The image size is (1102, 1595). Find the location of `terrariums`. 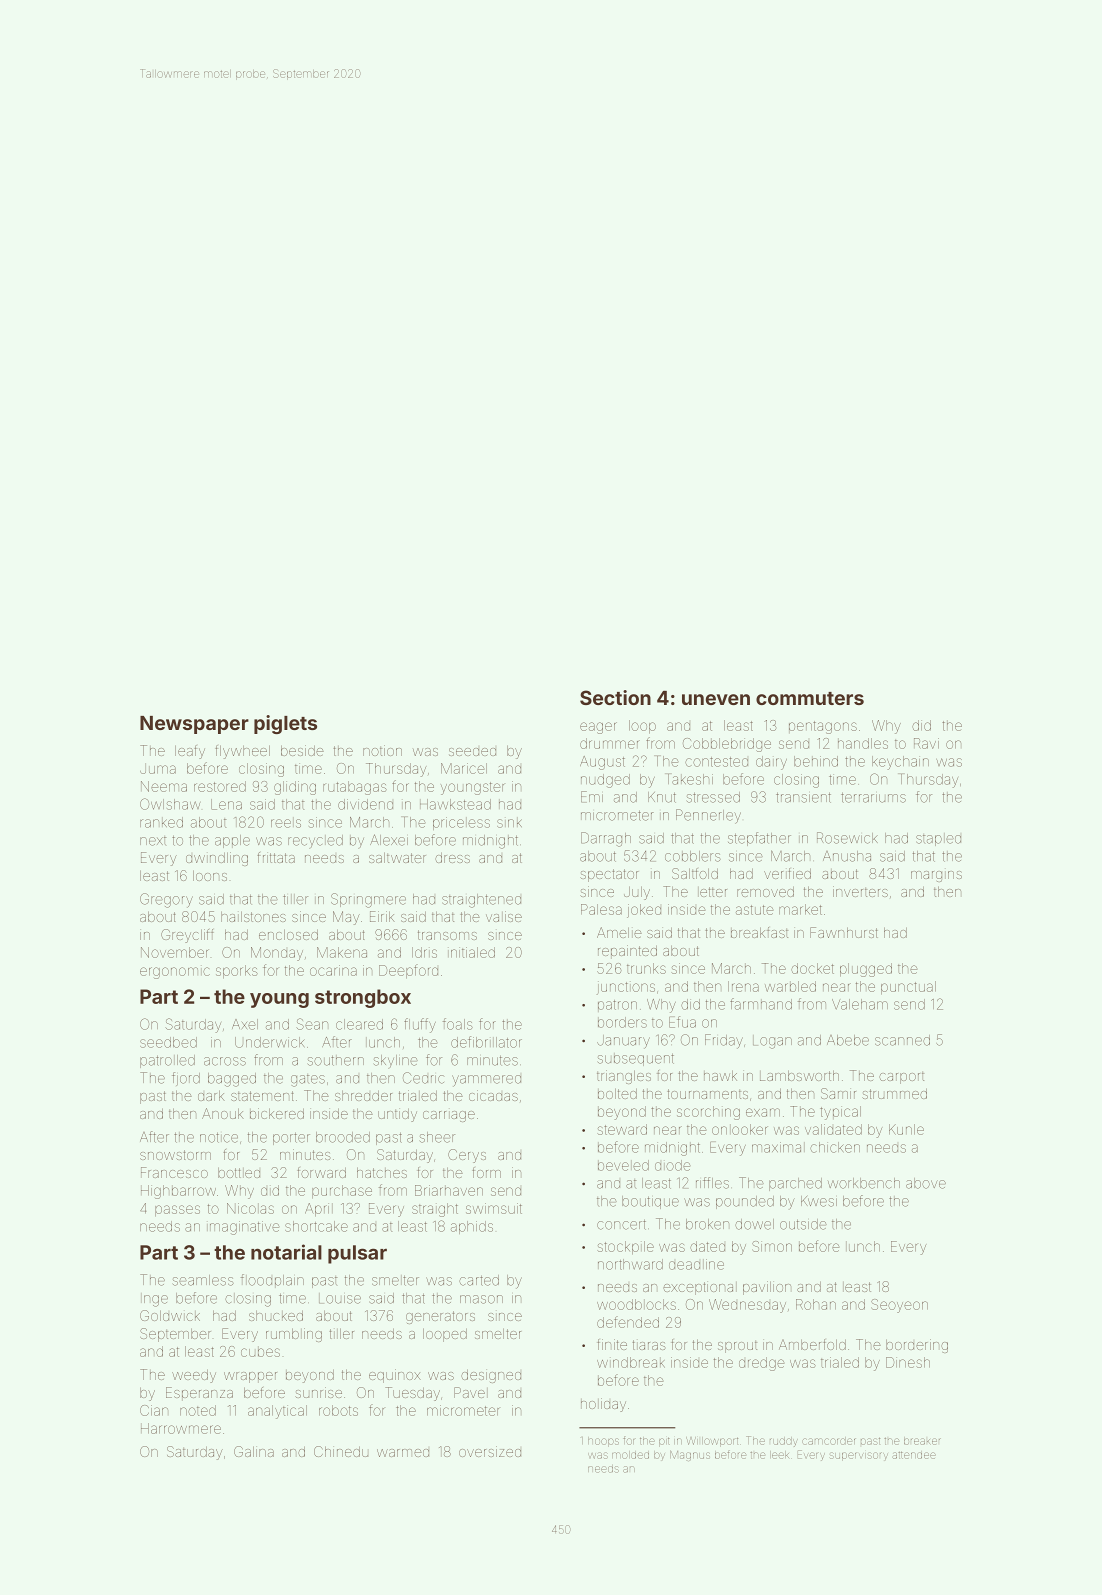

terrariums is located at coordinates (873, 797).
